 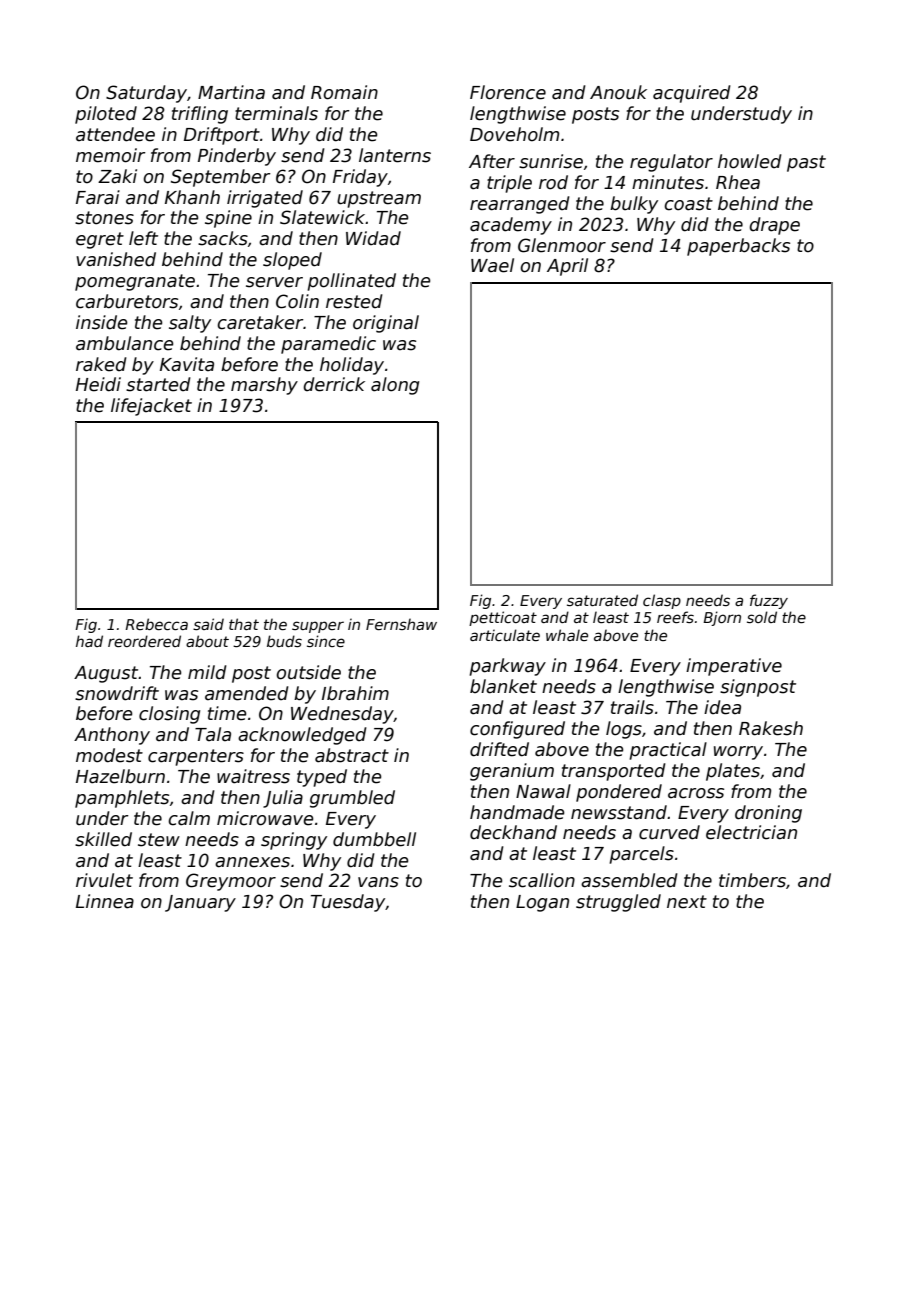 I want to click on along, so click(x=395, y=386).
